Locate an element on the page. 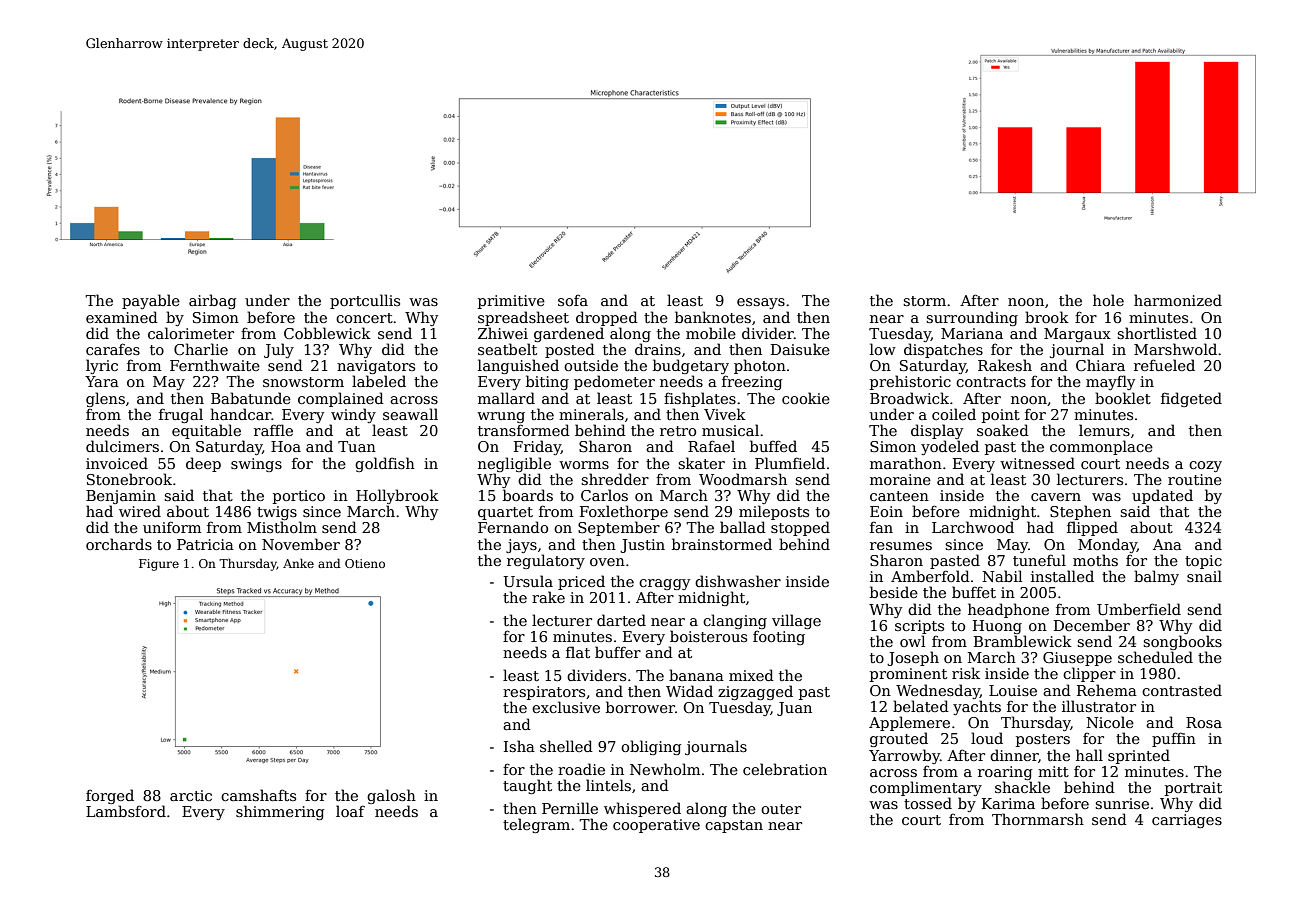 The width and height of the page is (1308, 924). cozy is located at coordinates (1205, 466).
